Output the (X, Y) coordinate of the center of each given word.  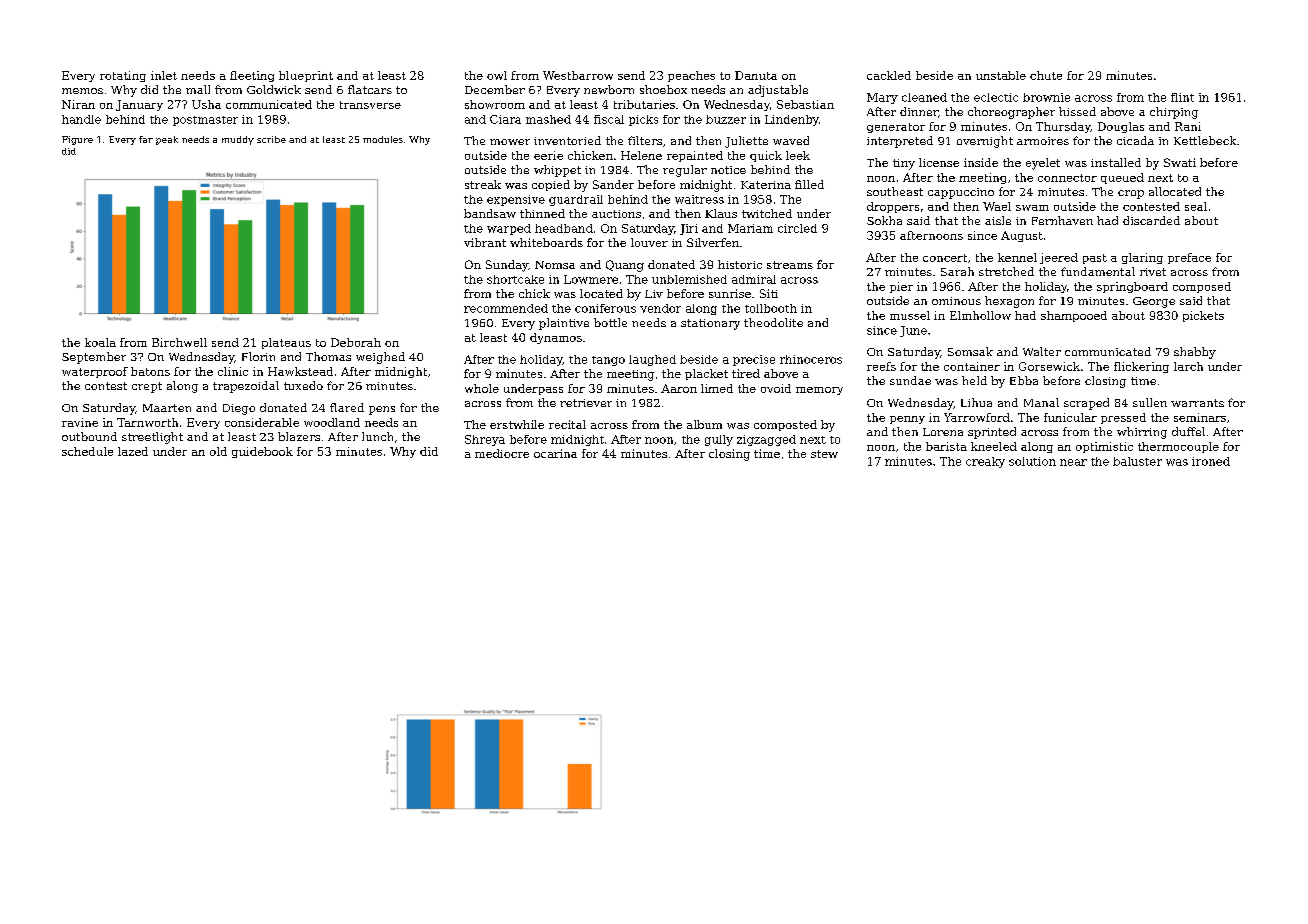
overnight (985, 142)
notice (728, 170)
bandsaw (490, 213)
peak (167, 140)
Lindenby (792, 120)
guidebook (262, 452)
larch (1188, 366)
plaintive (564, 324)
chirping (1174, 113)
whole (482, 388)
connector (1067, 178)
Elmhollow (980, 315)
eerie (548, 155)
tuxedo (303, 385)
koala (100, 342)
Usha (206, 104)
